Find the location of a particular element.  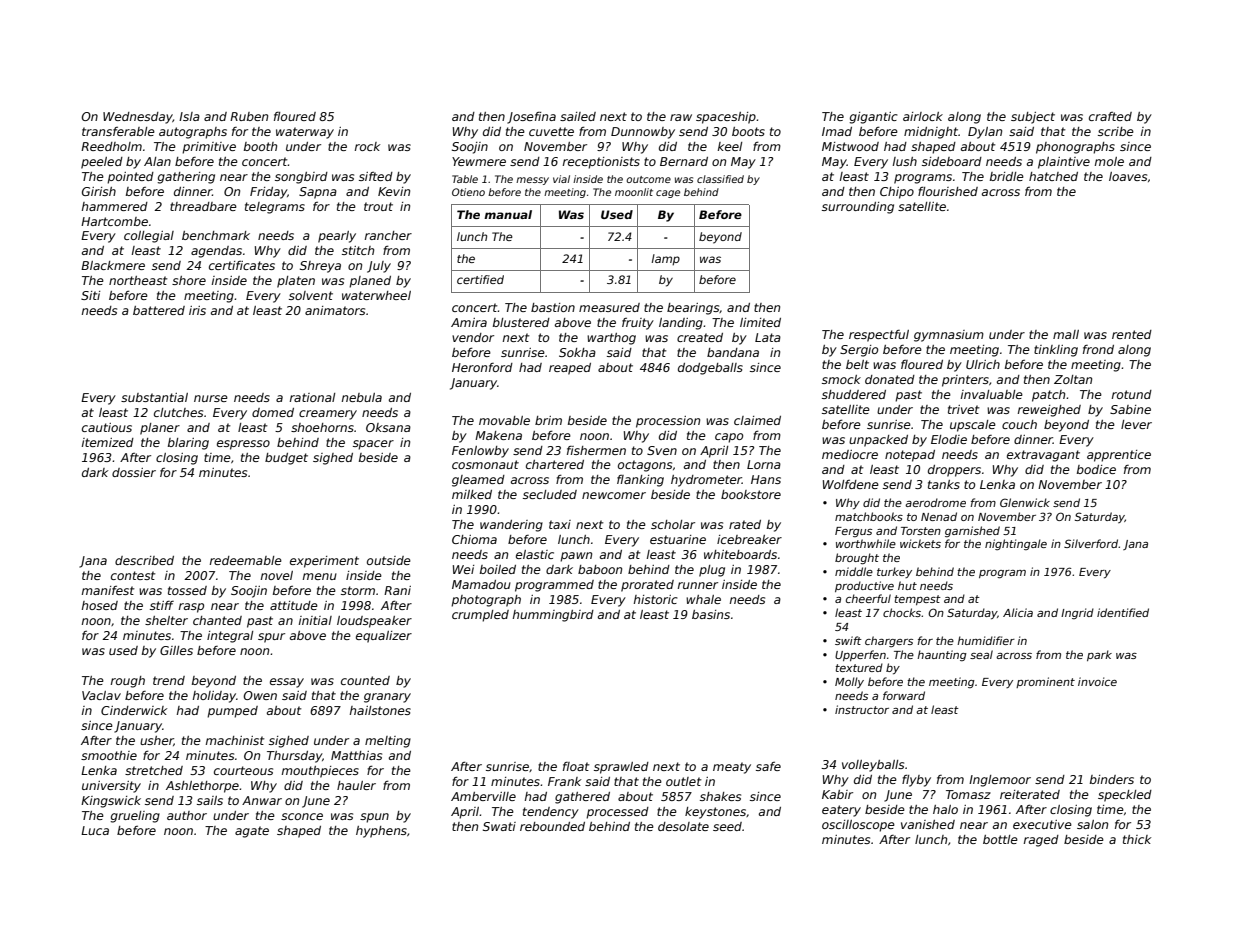

classified is located at coordinates (720, 179).
